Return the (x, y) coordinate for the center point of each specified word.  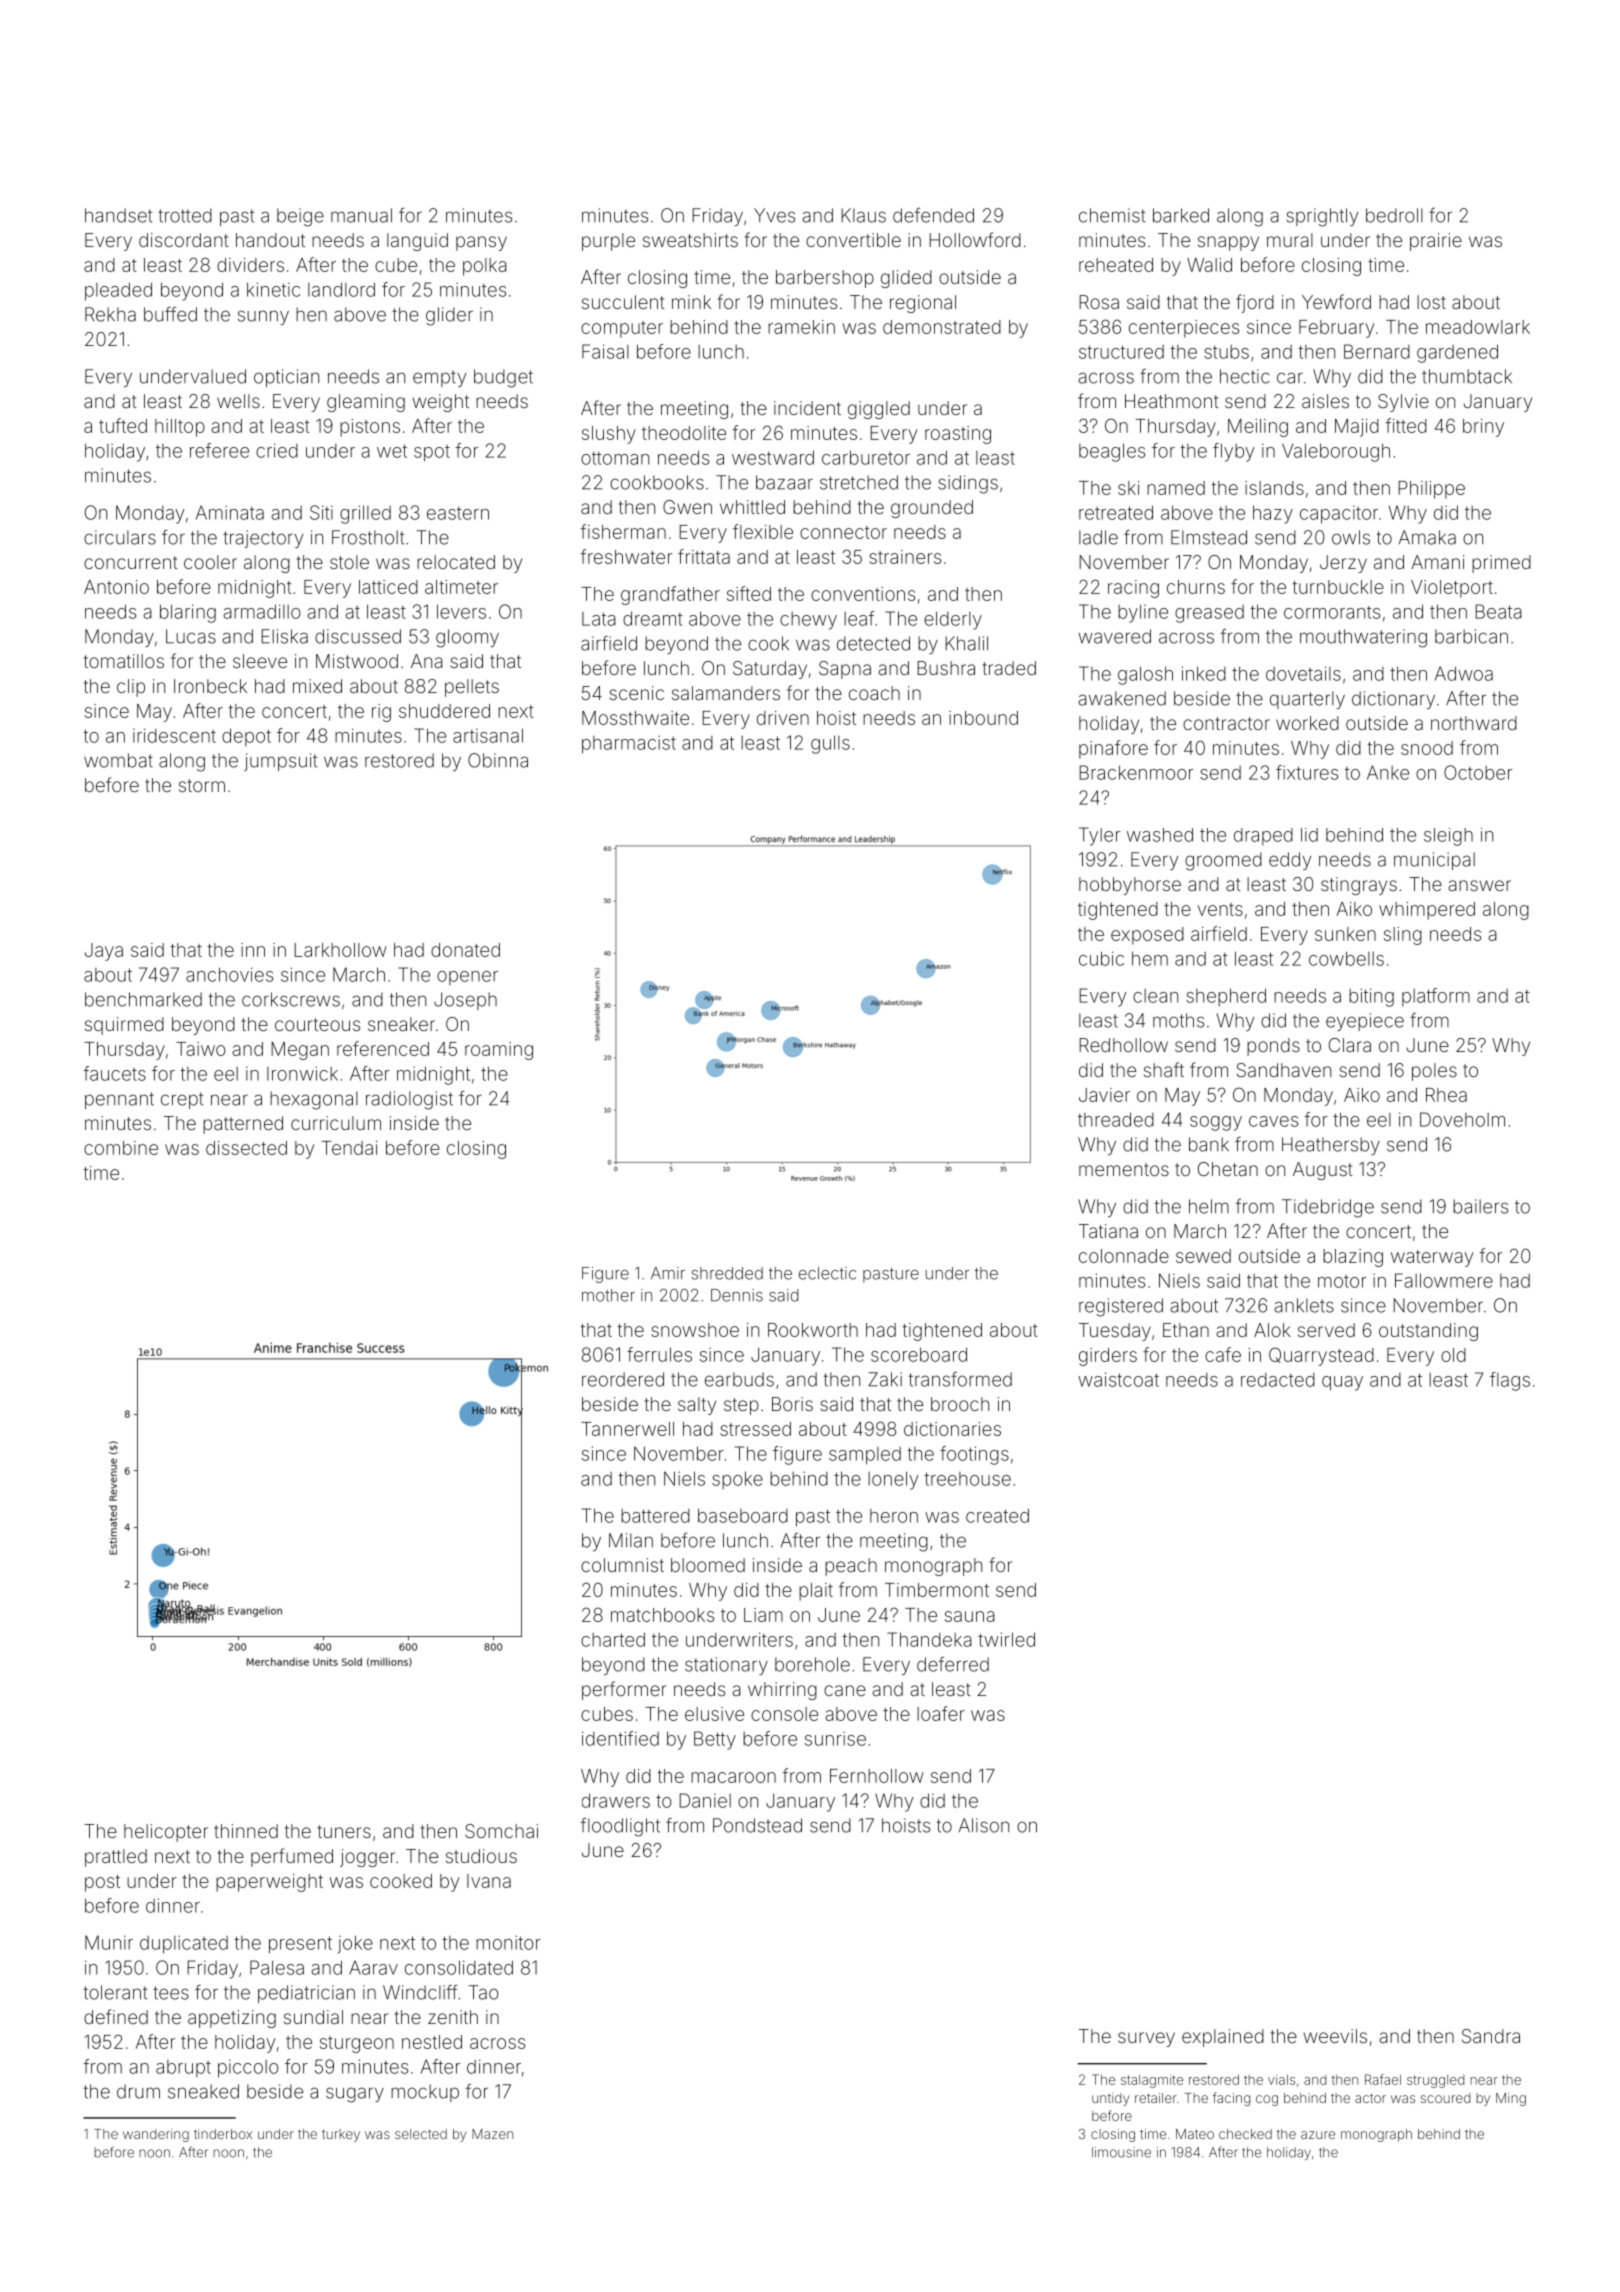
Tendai (349, 1148)
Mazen (492, 2134)
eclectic (827, 1273)
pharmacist (629, 745)
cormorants (1332, 612)
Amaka (1427, 537)
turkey (341, 2135)
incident (807, 408)
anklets (1304, 1305)
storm (202, 785)
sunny (263, 317)
